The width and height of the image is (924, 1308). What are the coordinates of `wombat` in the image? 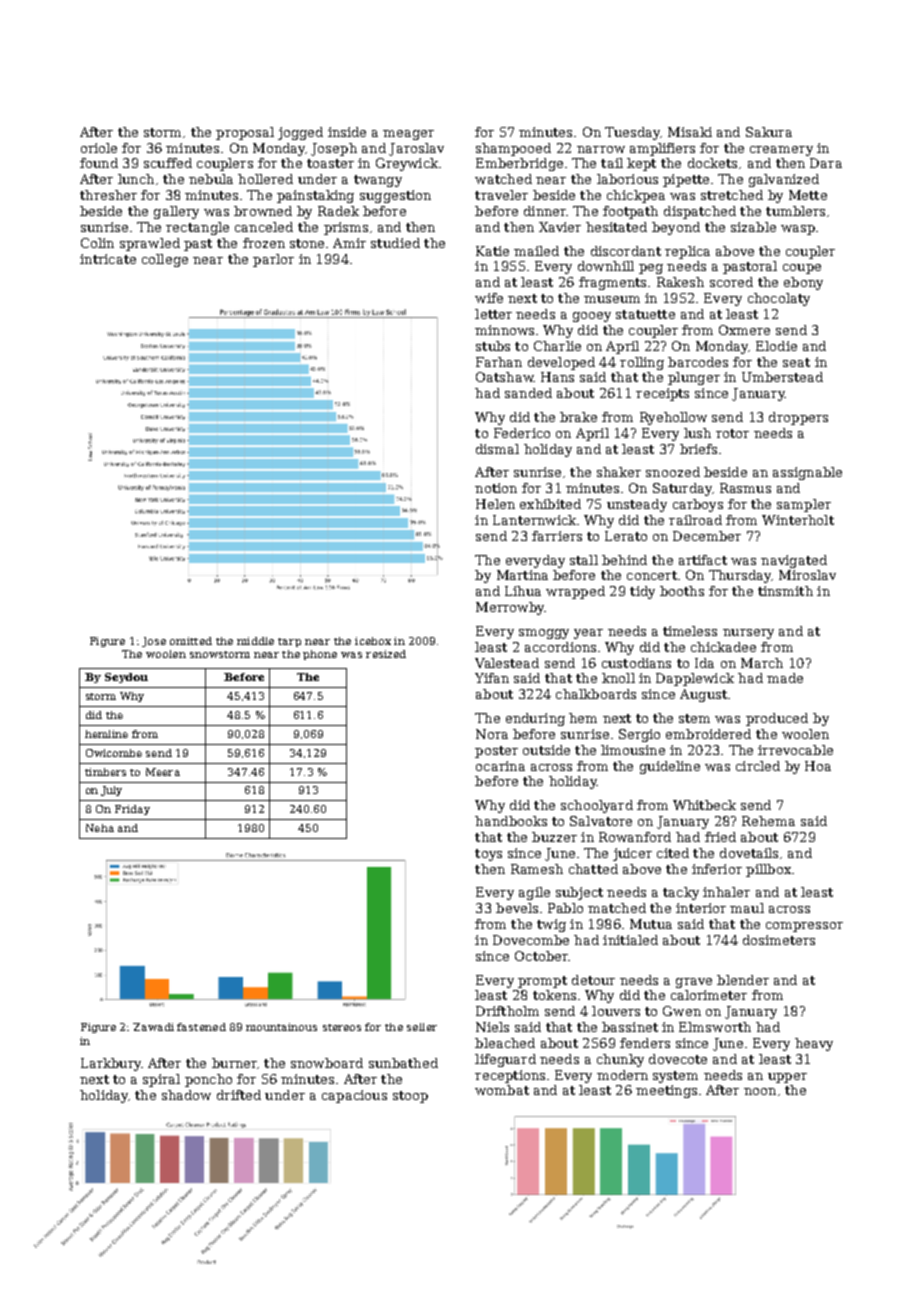 It's located at (502, 1090).
